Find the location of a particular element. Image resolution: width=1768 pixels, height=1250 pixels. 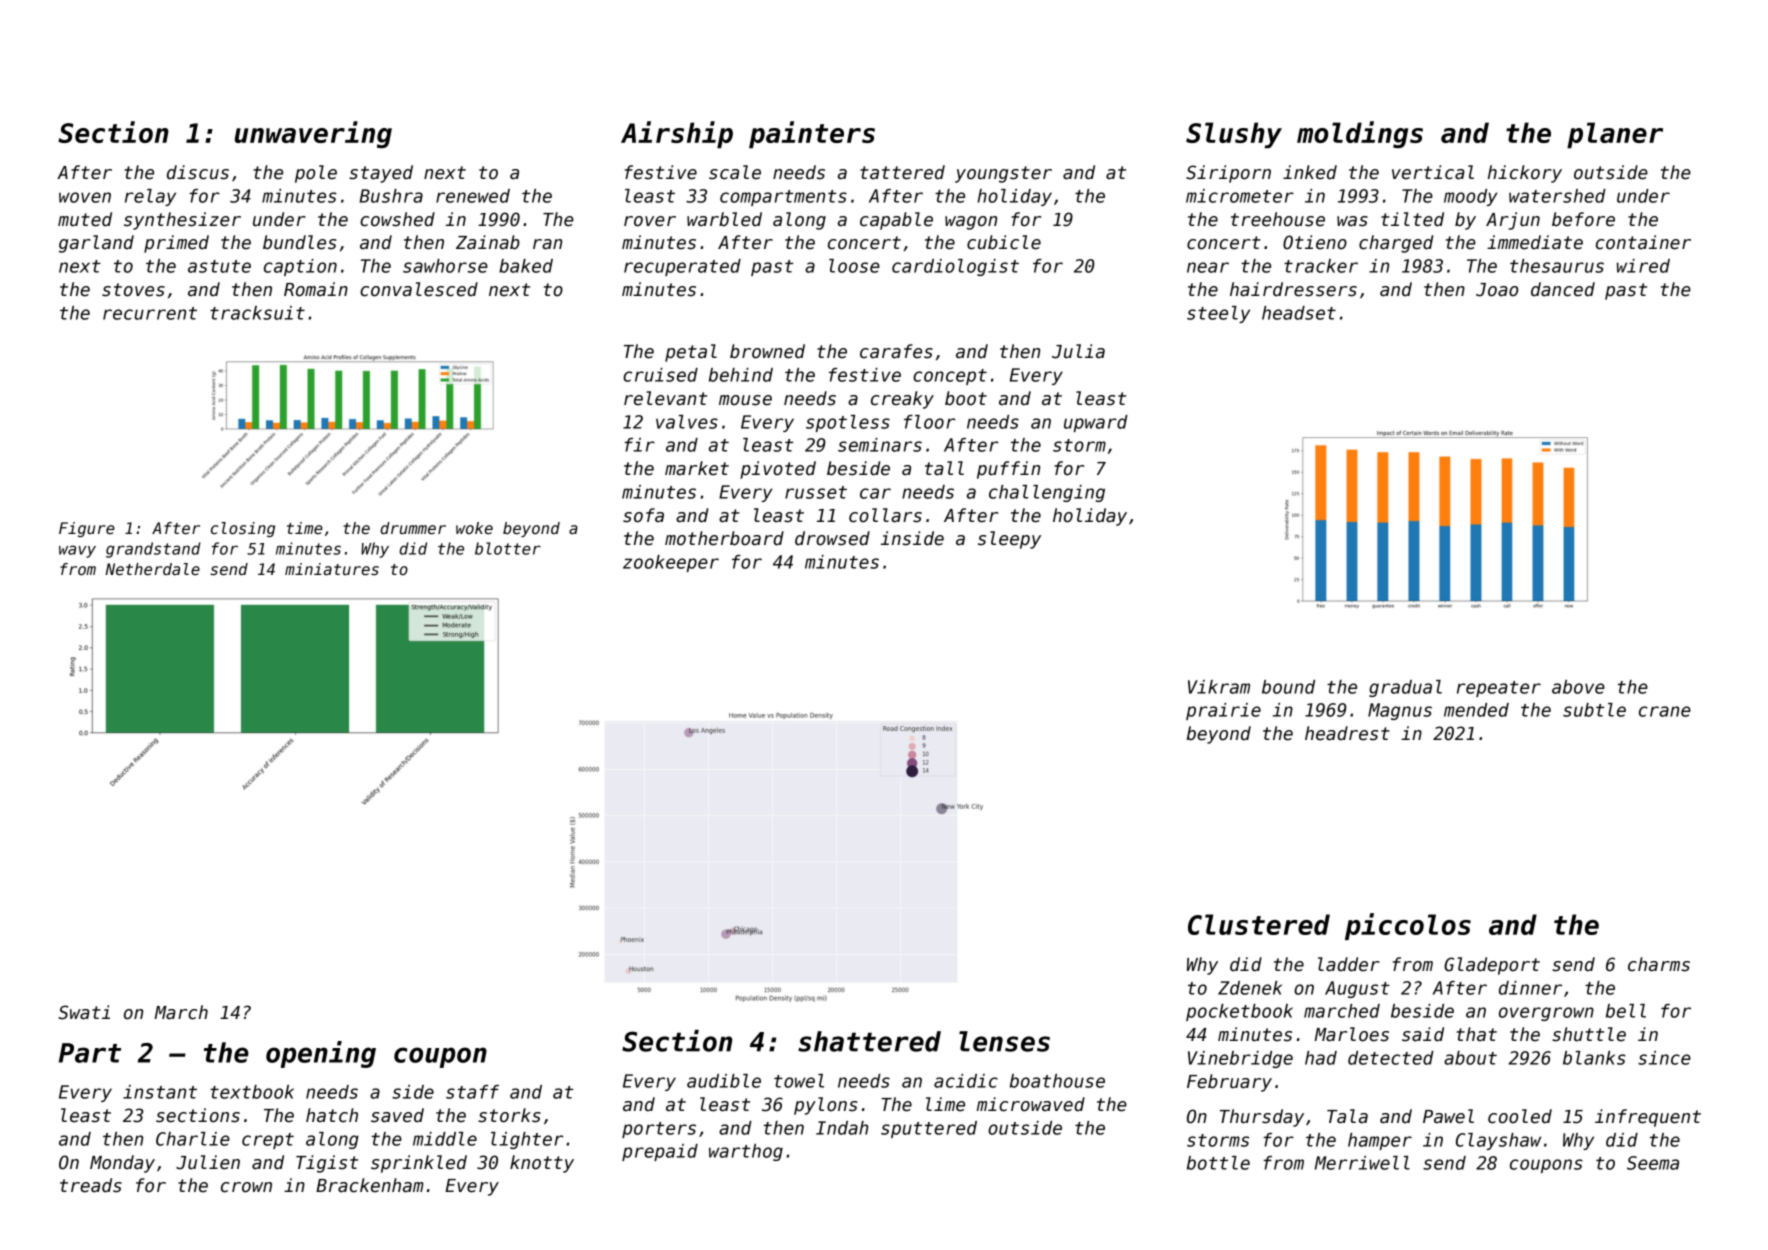

knotty is located at coordinates (542, 1164).
